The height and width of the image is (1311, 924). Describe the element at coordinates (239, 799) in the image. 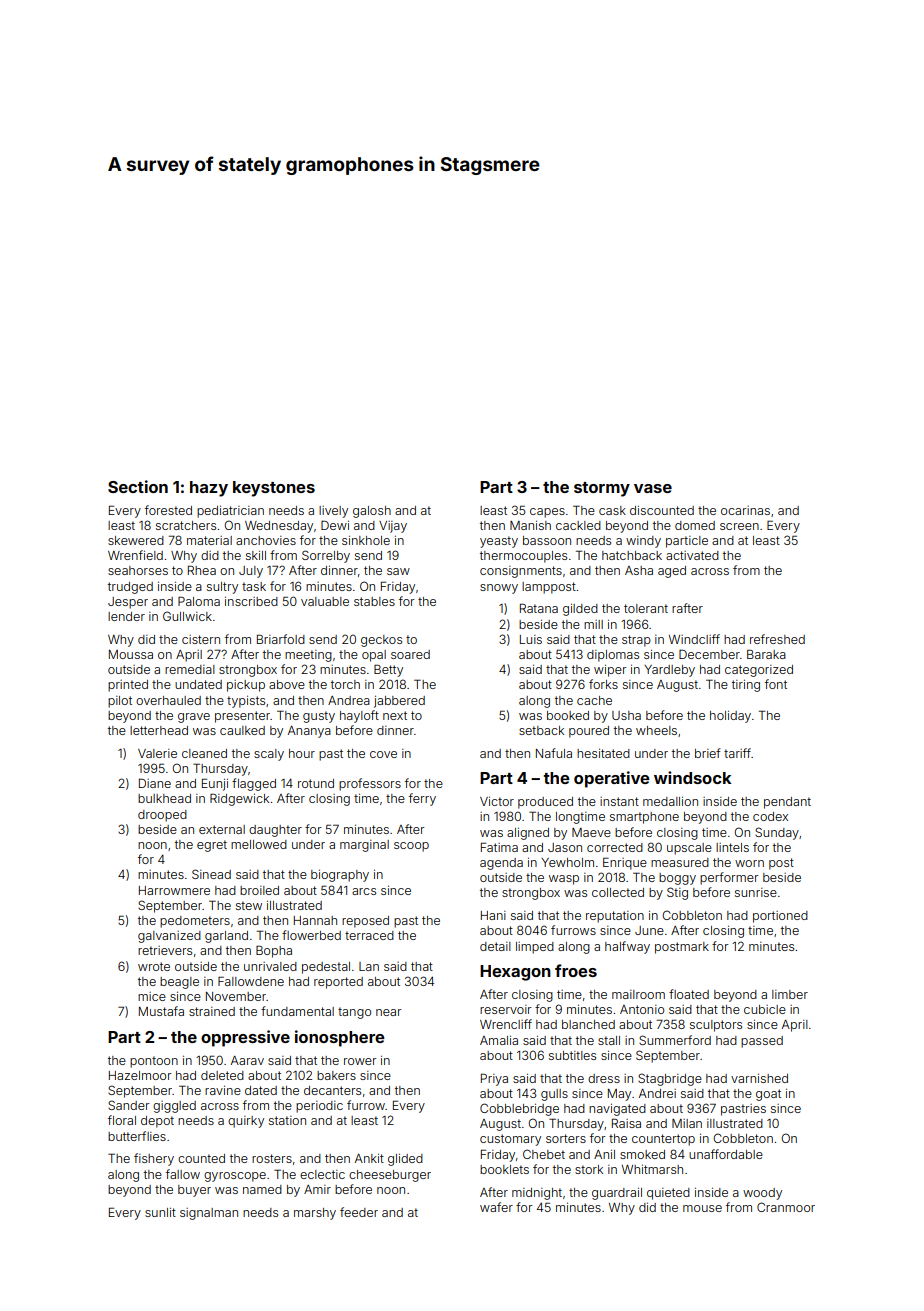

I see `Ridgewick` at that location.
